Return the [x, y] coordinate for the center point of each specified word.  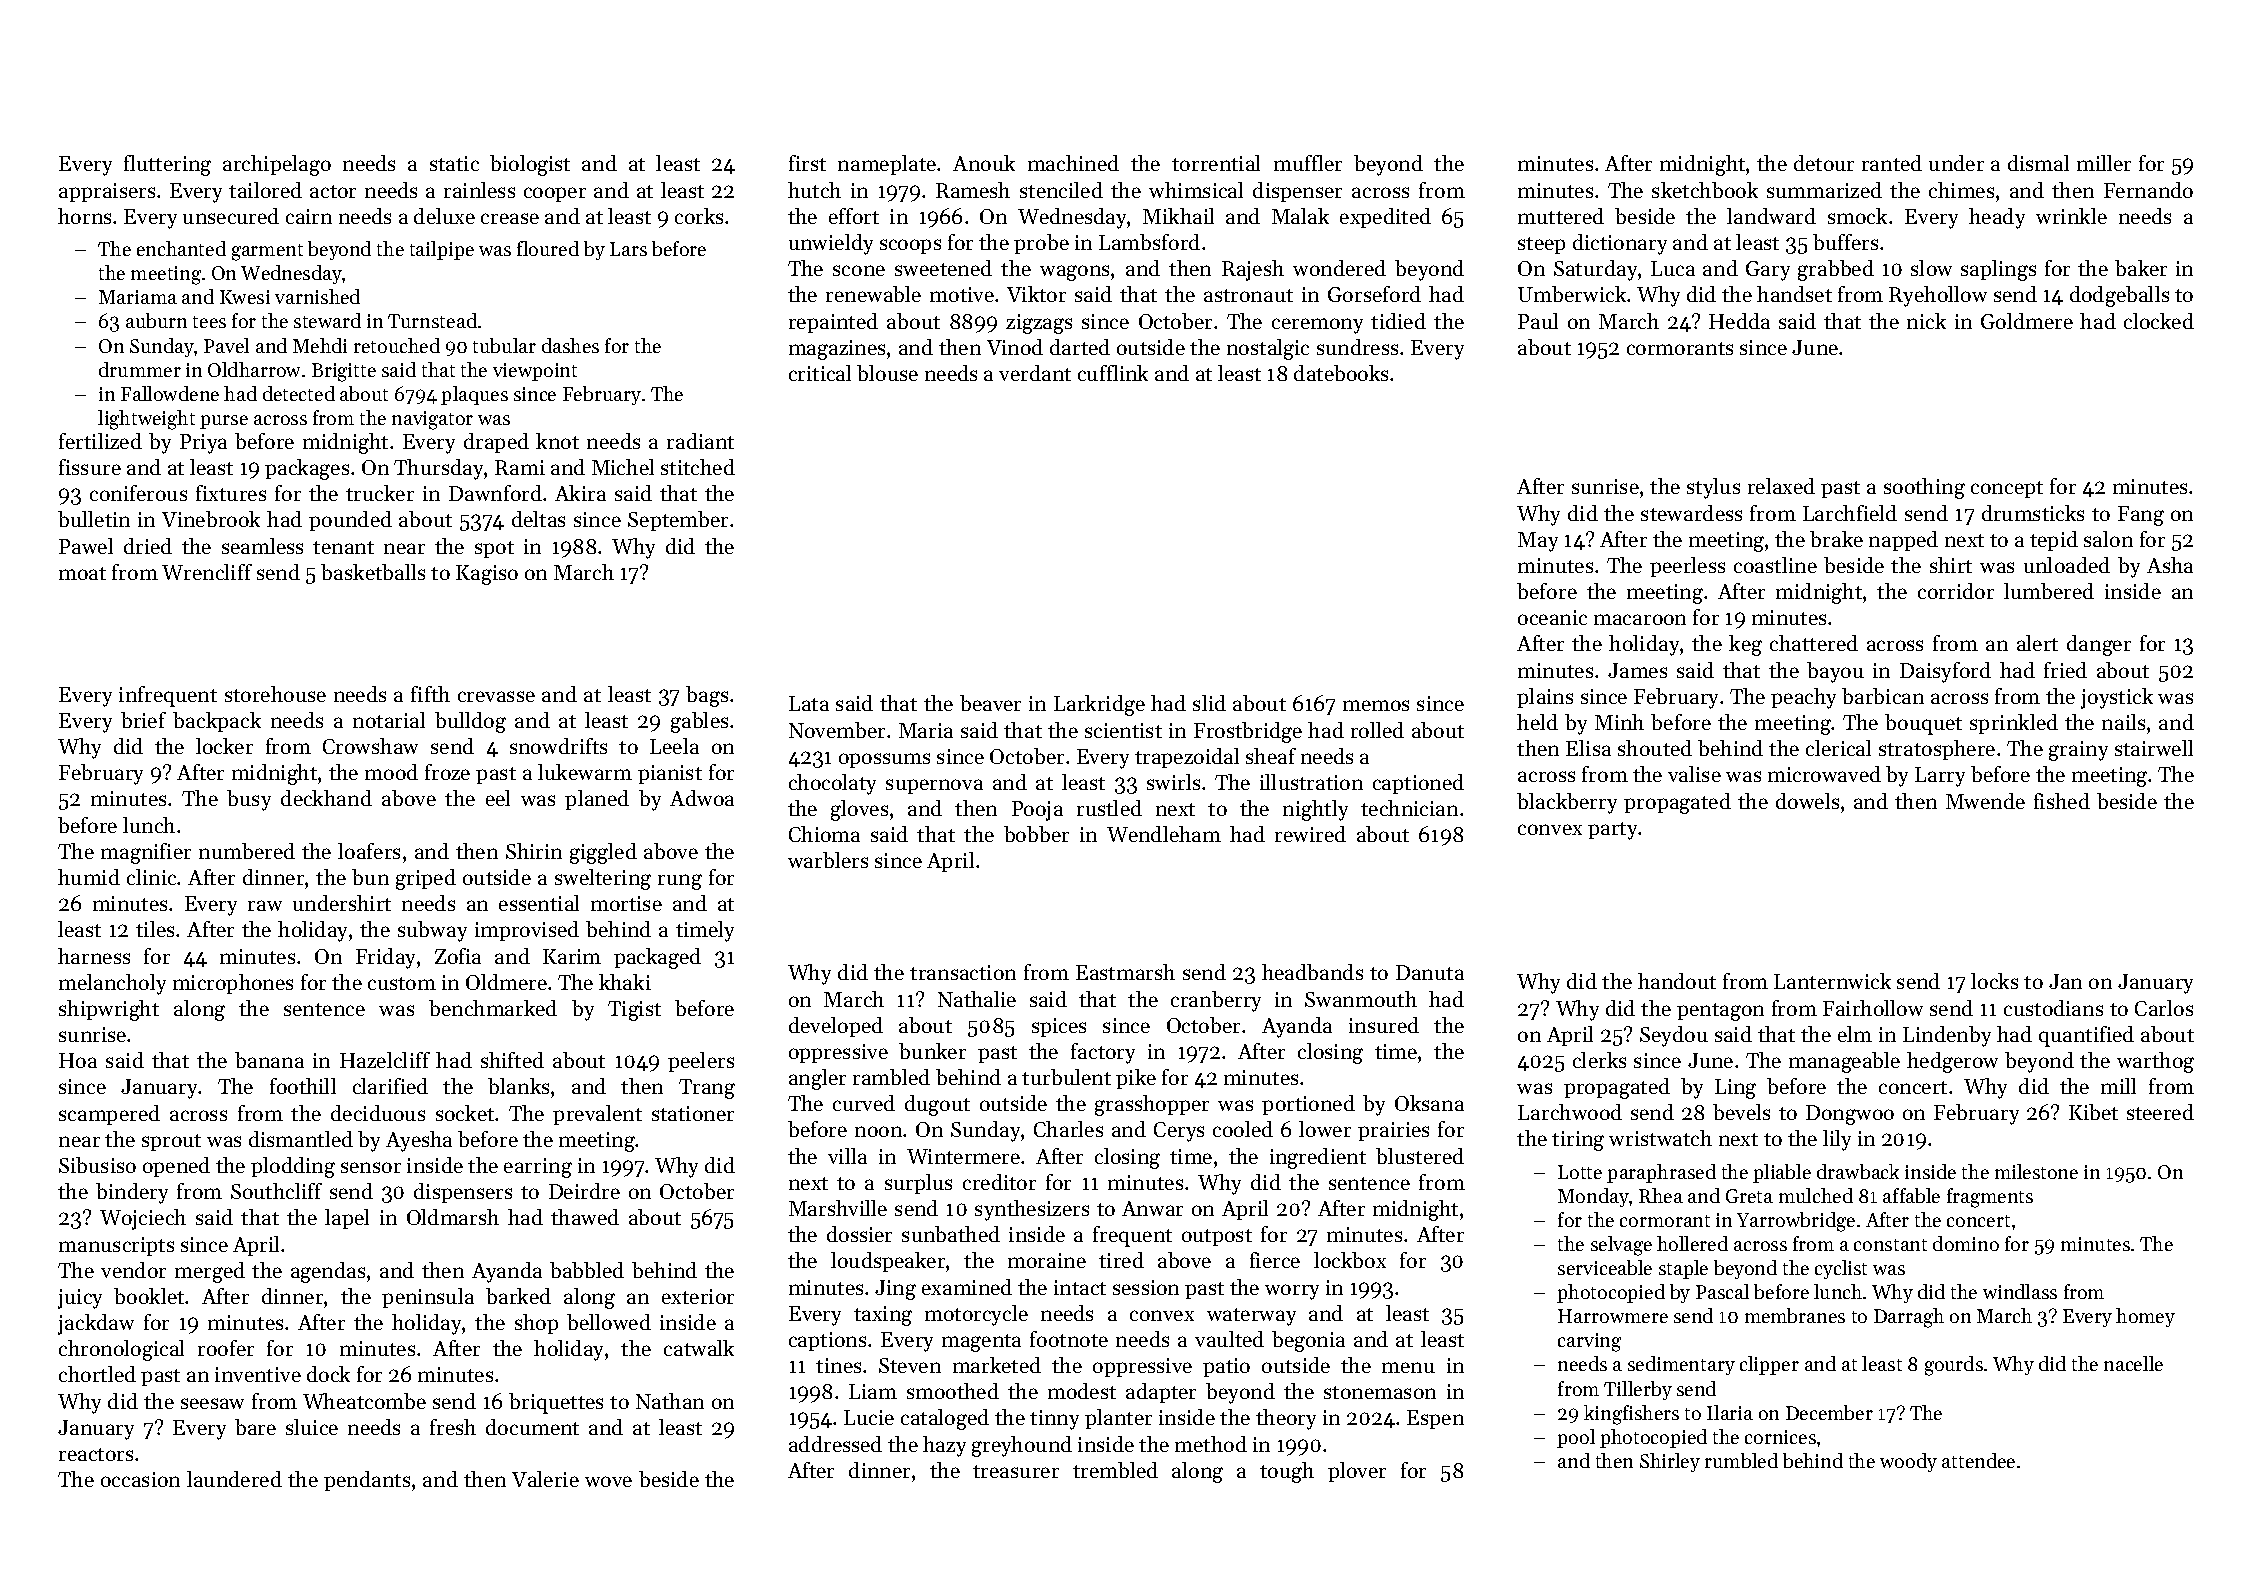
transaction [963, 972]
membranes [1795, 1315]
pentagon [1720, 1012]
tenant [343, 547]
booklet [150, 1296]
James [1637, 670]
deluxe [444, 216]
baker [2141, 268]
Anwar [1152, 1208]
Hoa [78, 1060]
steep [1541, 245]
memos [1376, 705]
